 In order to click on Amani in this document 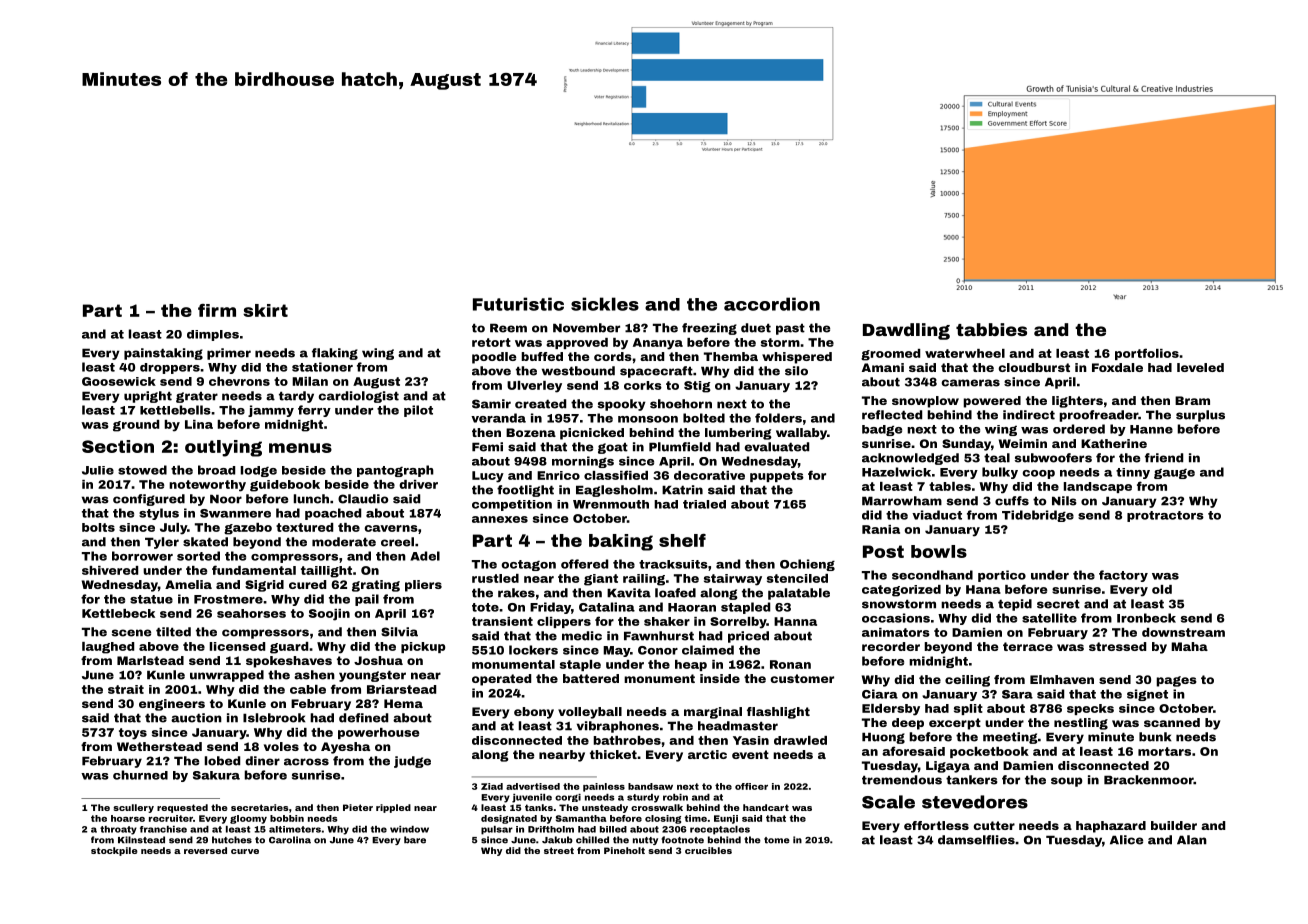, I will do `click(883, 367)`.
